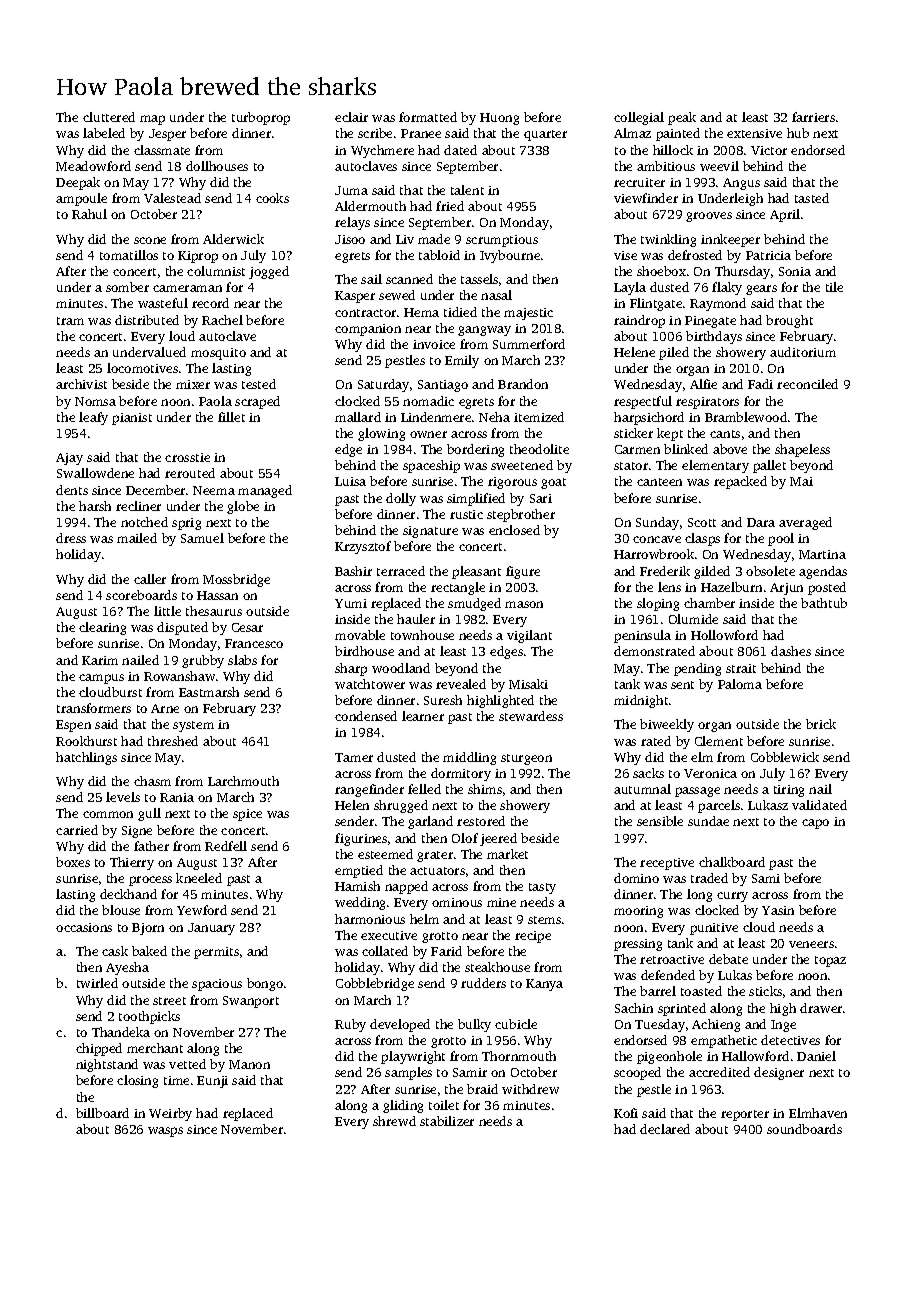 The image size is (908, 1316). Describe the element at coordinates (151, 846) in the screenshot. I see `father` at that location.
